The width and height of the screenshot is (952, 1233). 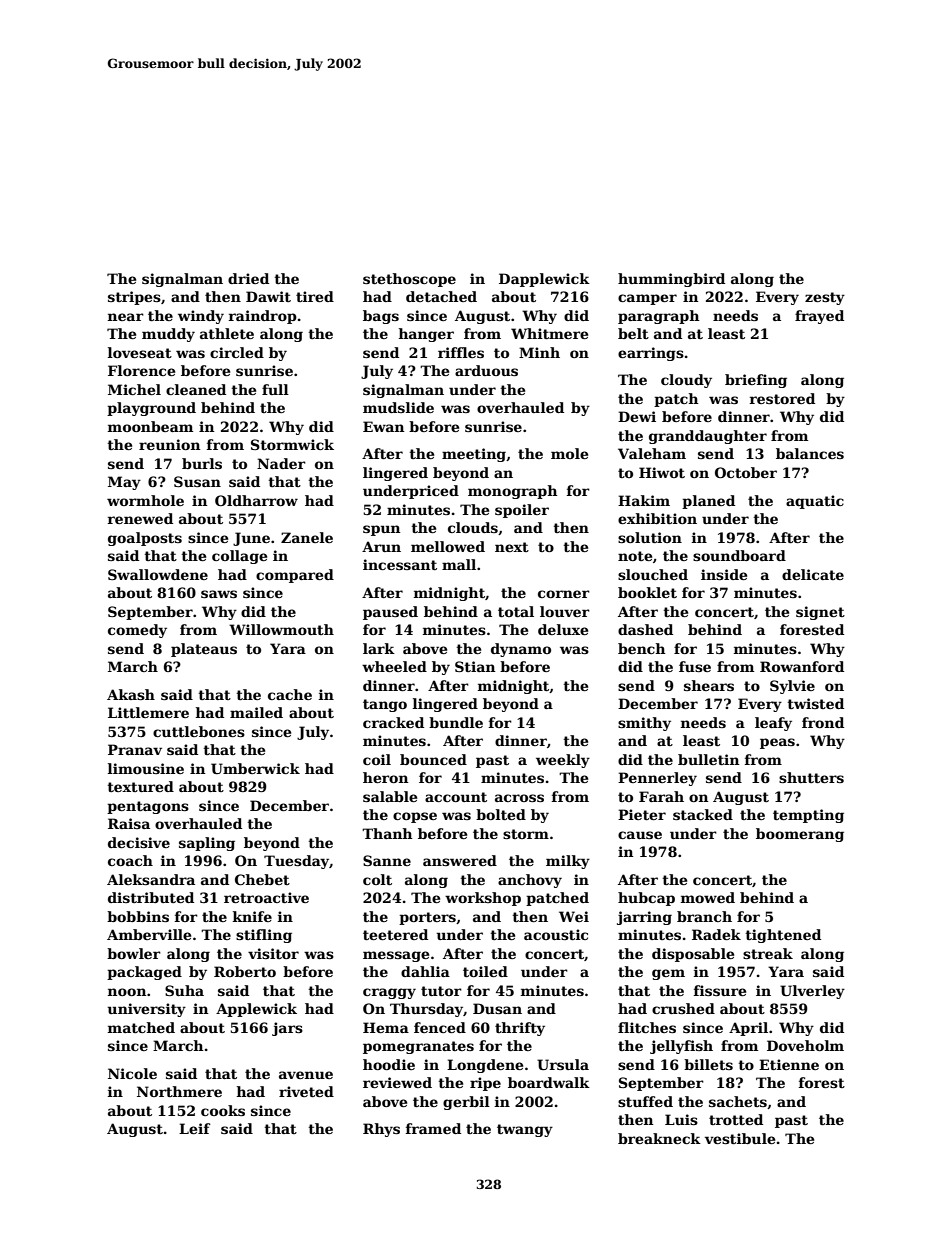 What do you see at coordinates (782, 398) in the screenshot?
I see `restored` at bounding box center [782, 398].
